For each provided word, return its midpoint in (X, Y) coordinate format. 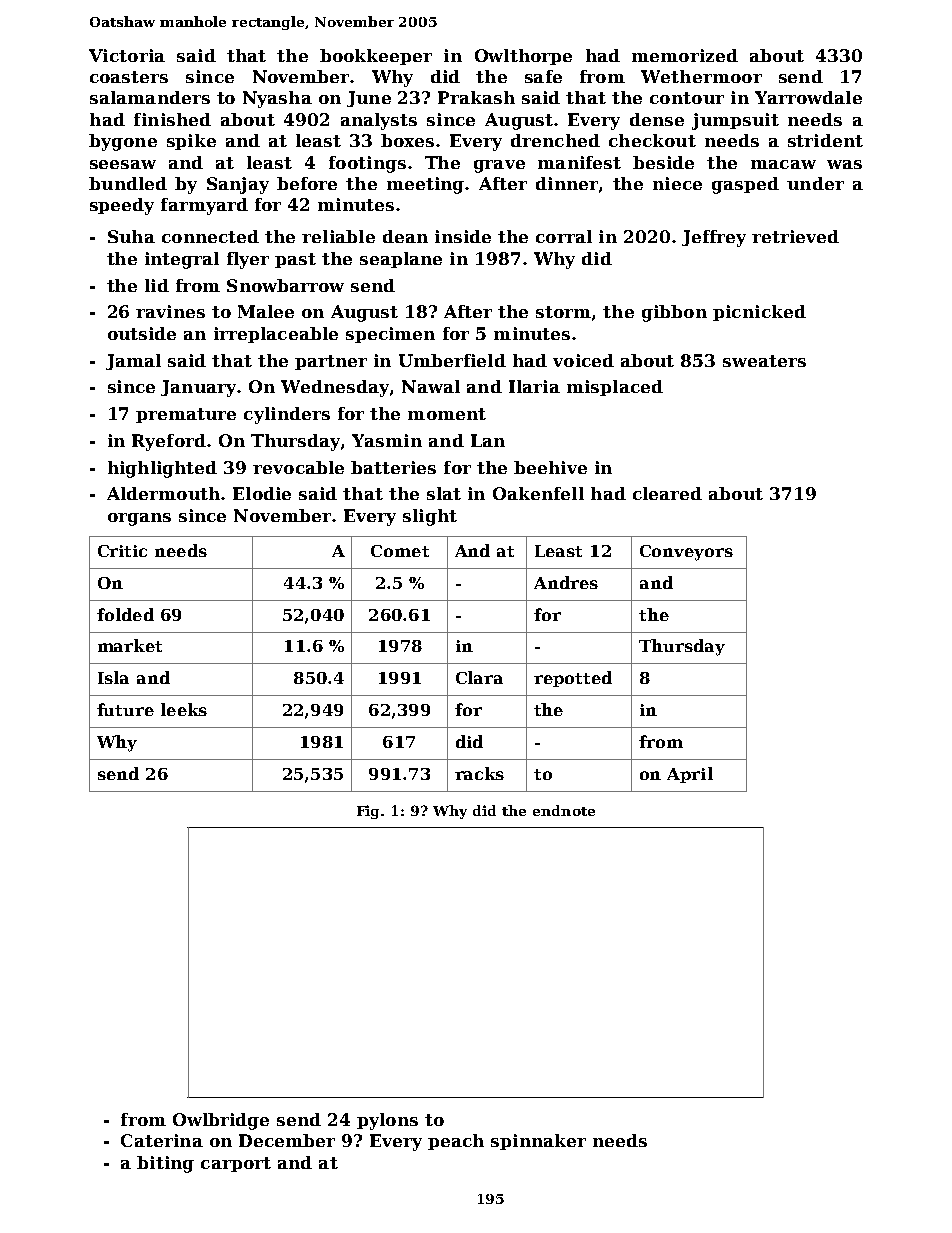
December (287, 1140)
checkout (652, 140)
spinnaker (538, 1142)
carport (236, 1164)
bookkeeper (376, 57)
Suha (131, 236)
